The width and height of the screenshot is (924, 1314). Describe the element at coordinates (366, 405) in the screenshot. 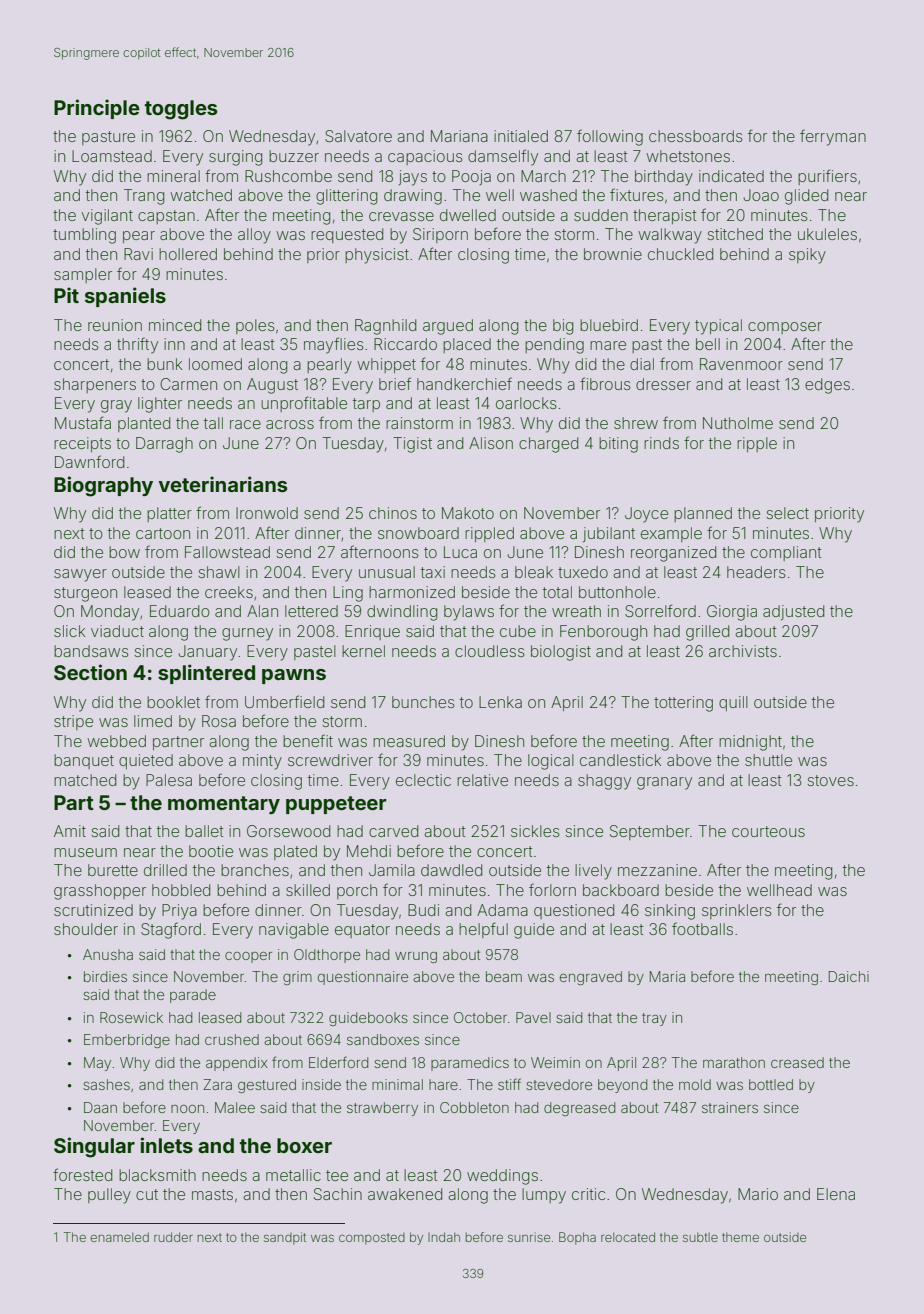

I see `tarp` at that location.
